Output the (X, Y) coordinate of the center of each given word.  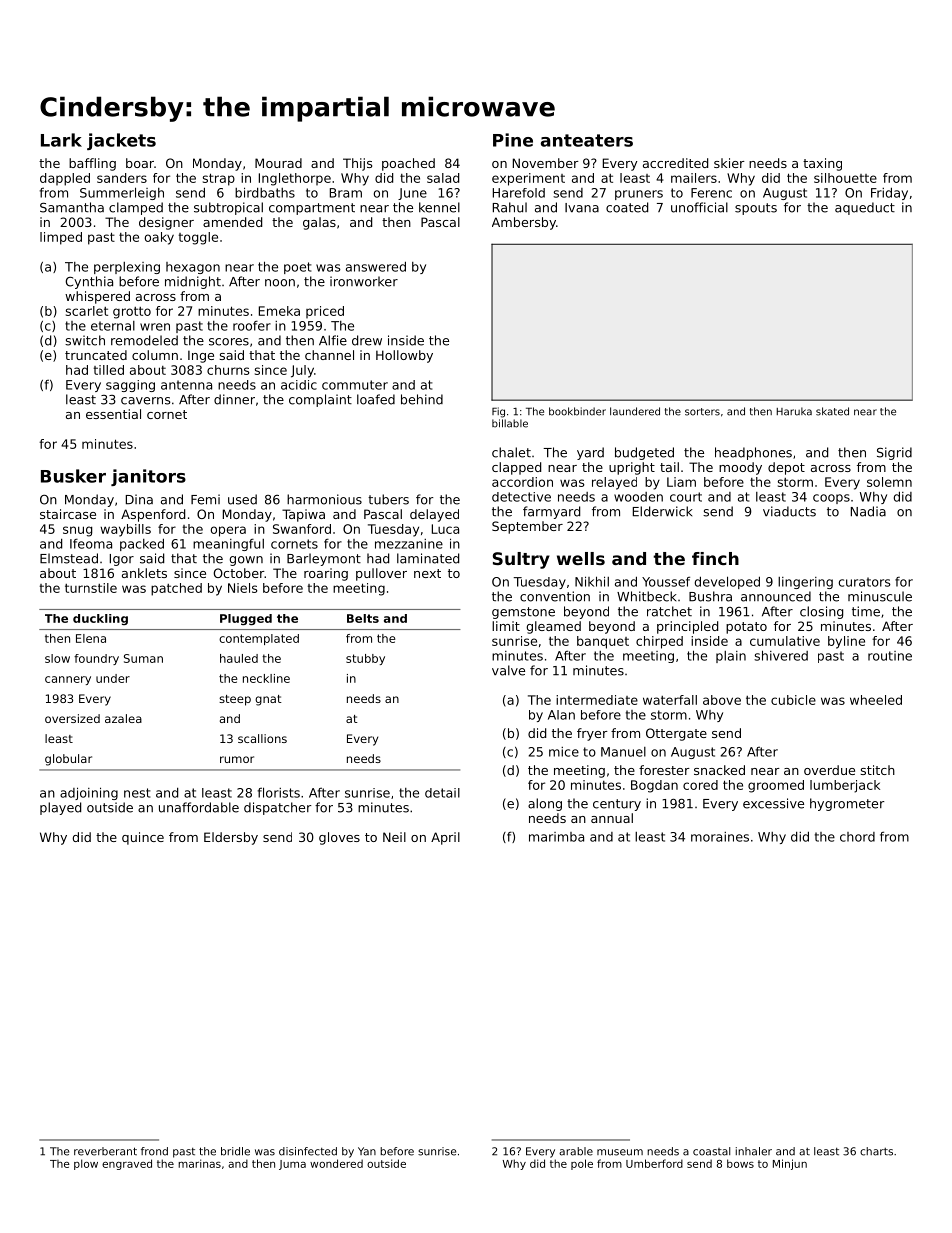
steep (235, 700)
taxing (822, 164)
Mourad (278, 163)
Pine (513, 140)
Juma (292, 1165)
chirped (659, 642)
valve (508, 670)
